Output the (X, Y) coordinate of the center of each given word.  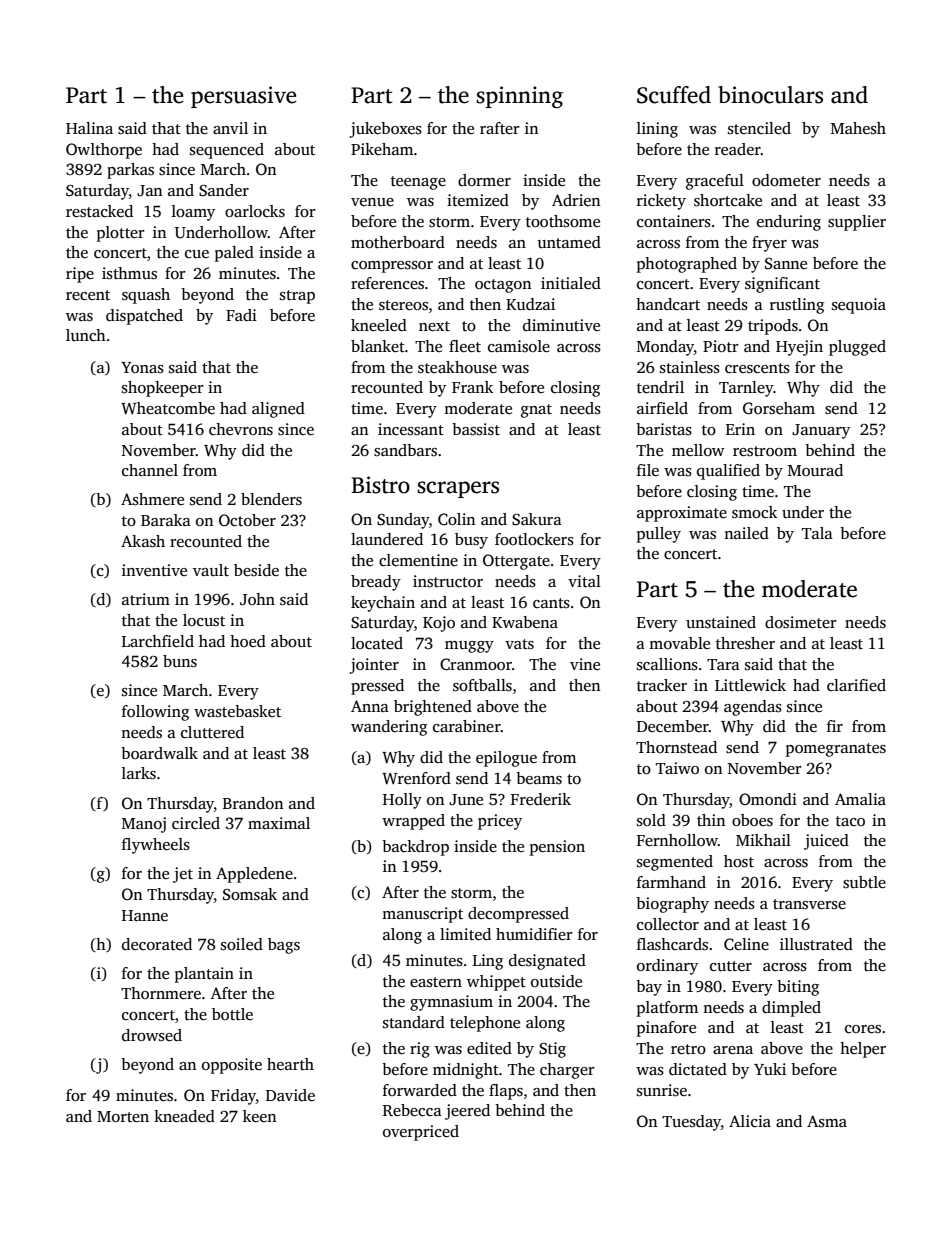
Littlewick (750, 685)
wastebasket (237, 711)
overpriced (421, 1133)
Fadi (241, 315)
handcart (668, 304)
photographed (687, 265)
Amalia (860, 799)
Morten (123, 1116)
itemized (478, 200)
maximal (279, 823)
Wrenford (416, 778)
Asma (827, 1121)
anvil (230, 128)
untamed (569, 242)
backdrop (415, 848)
